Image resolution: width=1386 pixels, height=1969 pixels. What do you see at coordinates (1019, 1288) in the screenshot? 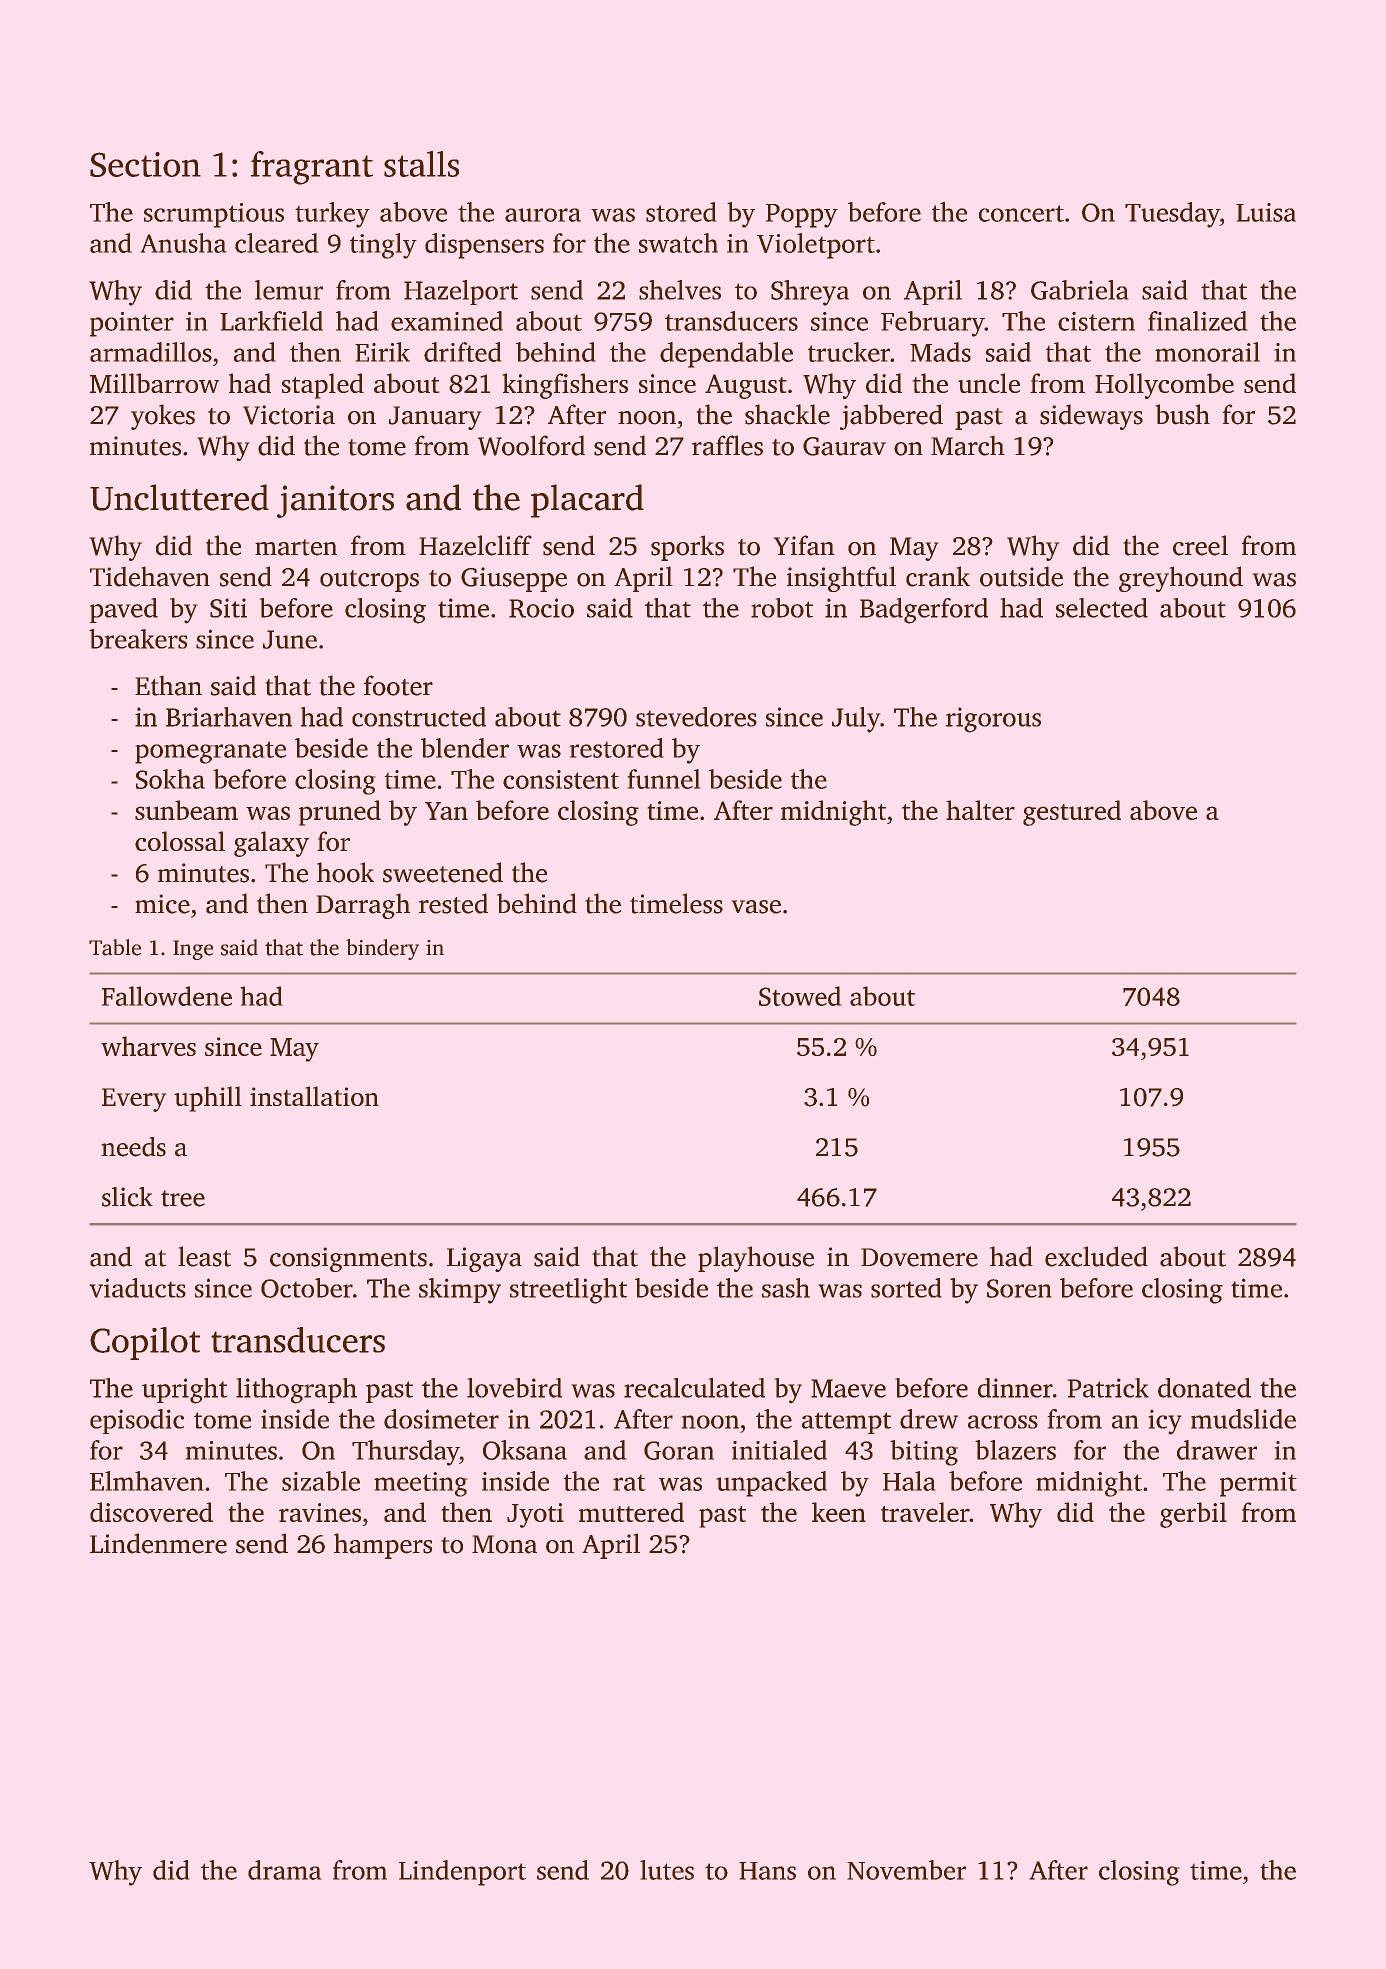
I see `Soren` at bounding box center [1019, 1288].
